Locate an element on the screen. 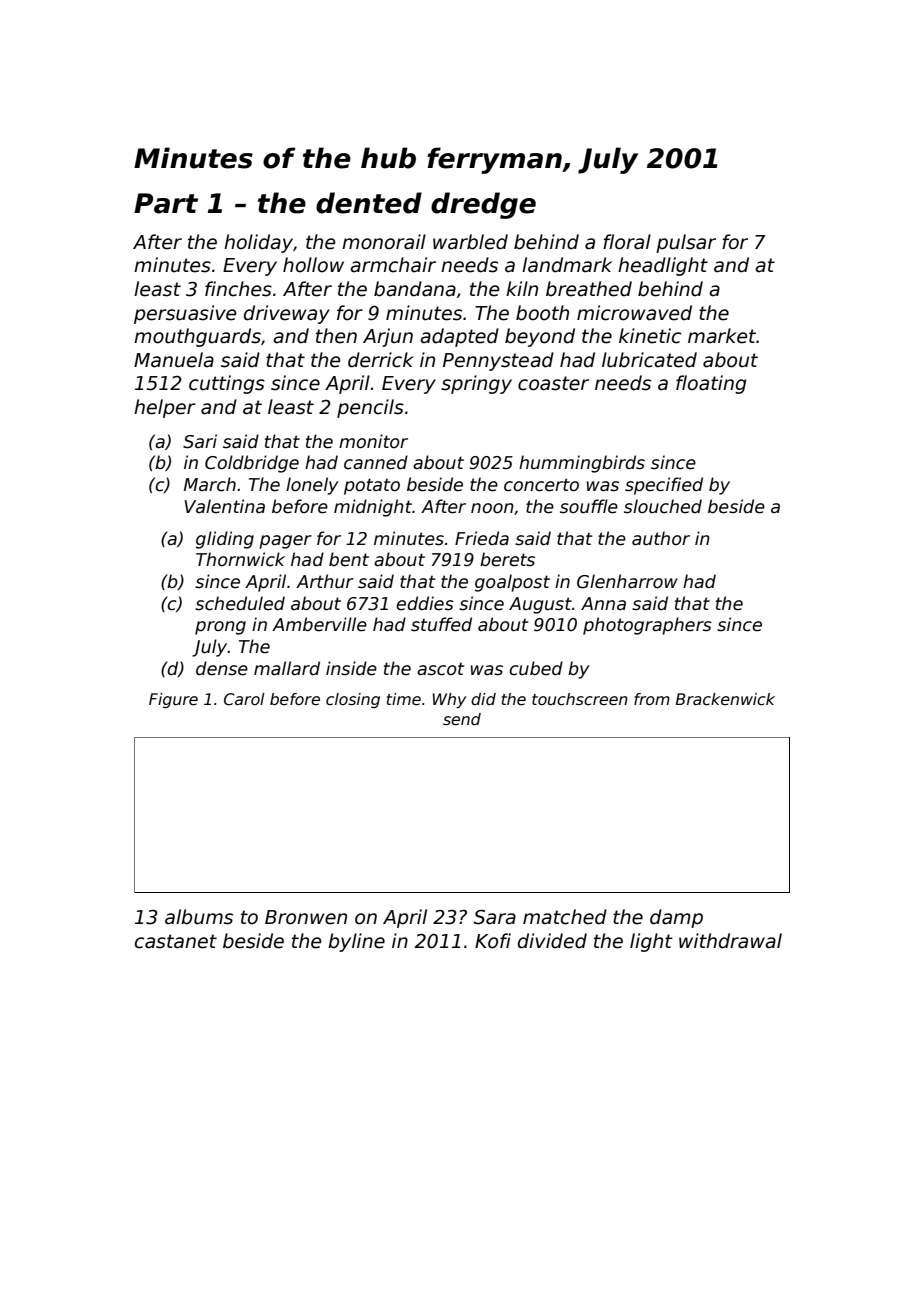 This screenshot has height=1314, width=924. pulsar is located at coordinates (686, 243).
